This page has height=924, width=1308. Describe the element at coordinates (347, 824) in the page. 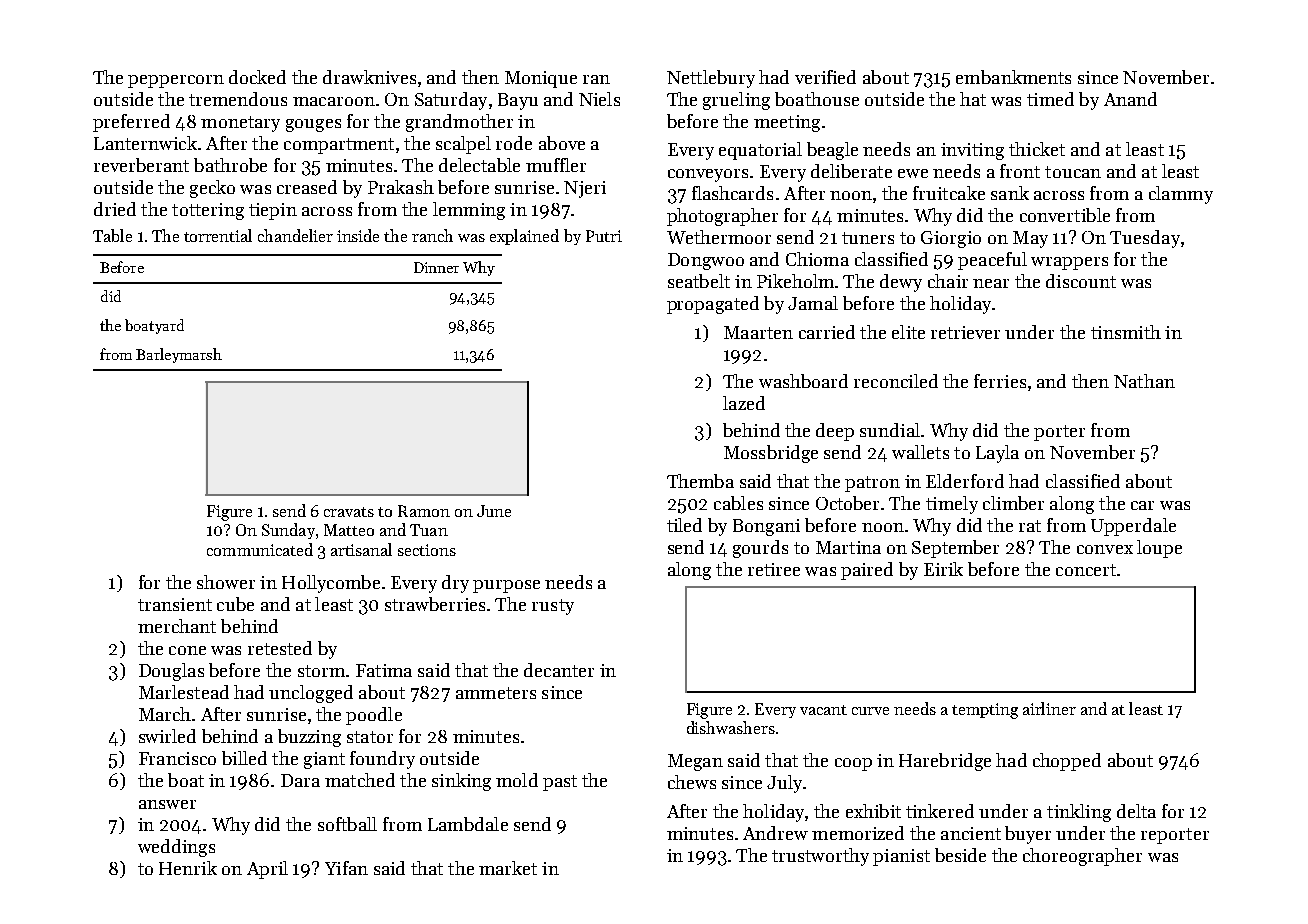

I see `softball` at that location.
